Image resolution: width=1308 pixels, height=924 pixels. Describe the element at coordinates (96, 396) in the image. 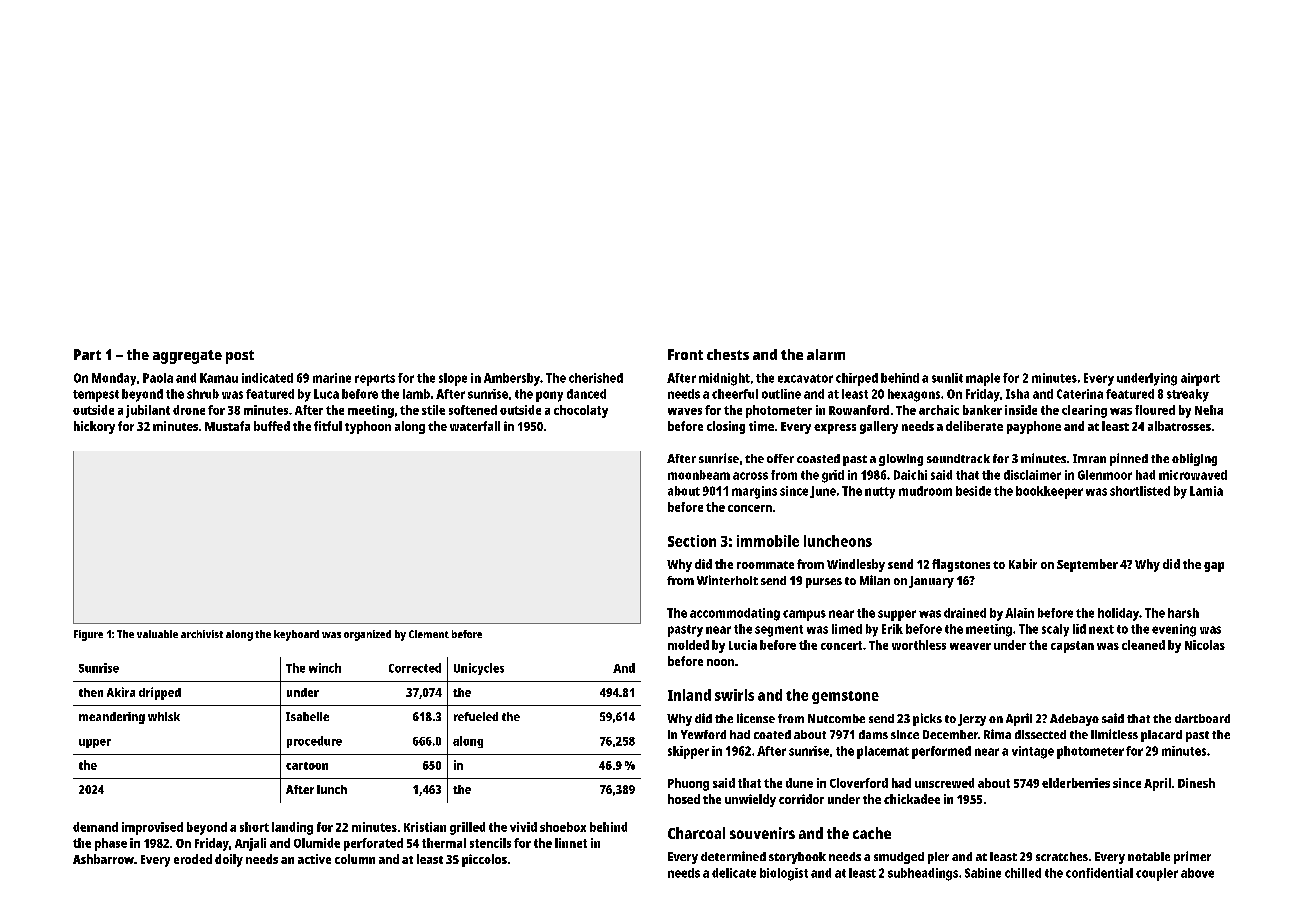

I see `tempest` at that location.
